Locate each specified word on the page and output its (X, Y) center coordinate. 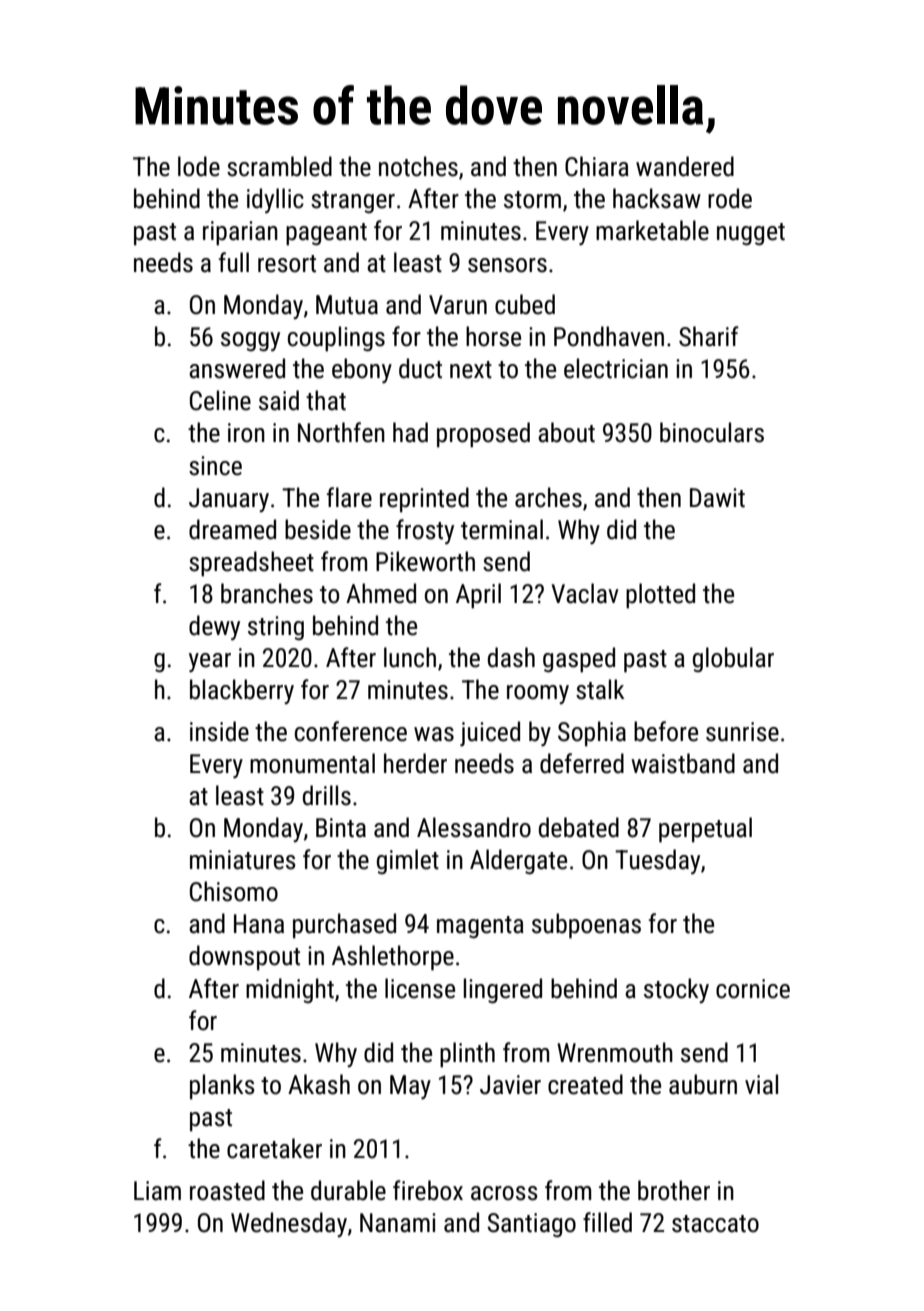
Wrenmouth (615, 1052)
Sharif (709, 336)
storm (532, 200)
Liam (157, 1191)
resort (287, 264)
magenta (480, 927)
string (276, 628)
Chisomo (234, 891)
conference (351, 731)
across (504, 1193)
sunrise (742, 732)
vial (761, 1084)
